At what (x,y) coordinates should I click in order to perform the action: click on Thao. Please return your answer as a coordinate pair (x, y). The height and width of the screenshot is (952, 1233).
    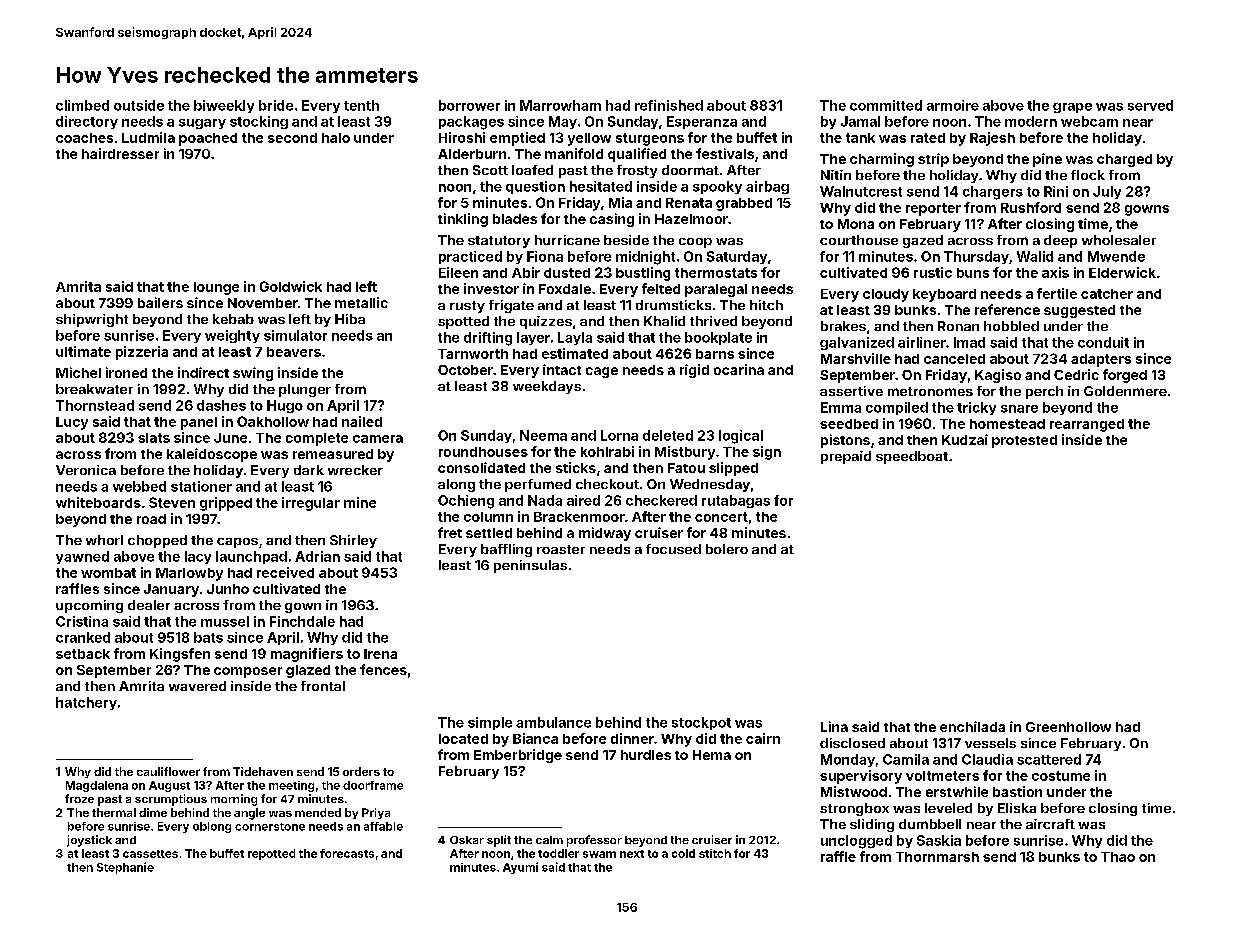
    Looking at the image, I should click on (1118, 857).
